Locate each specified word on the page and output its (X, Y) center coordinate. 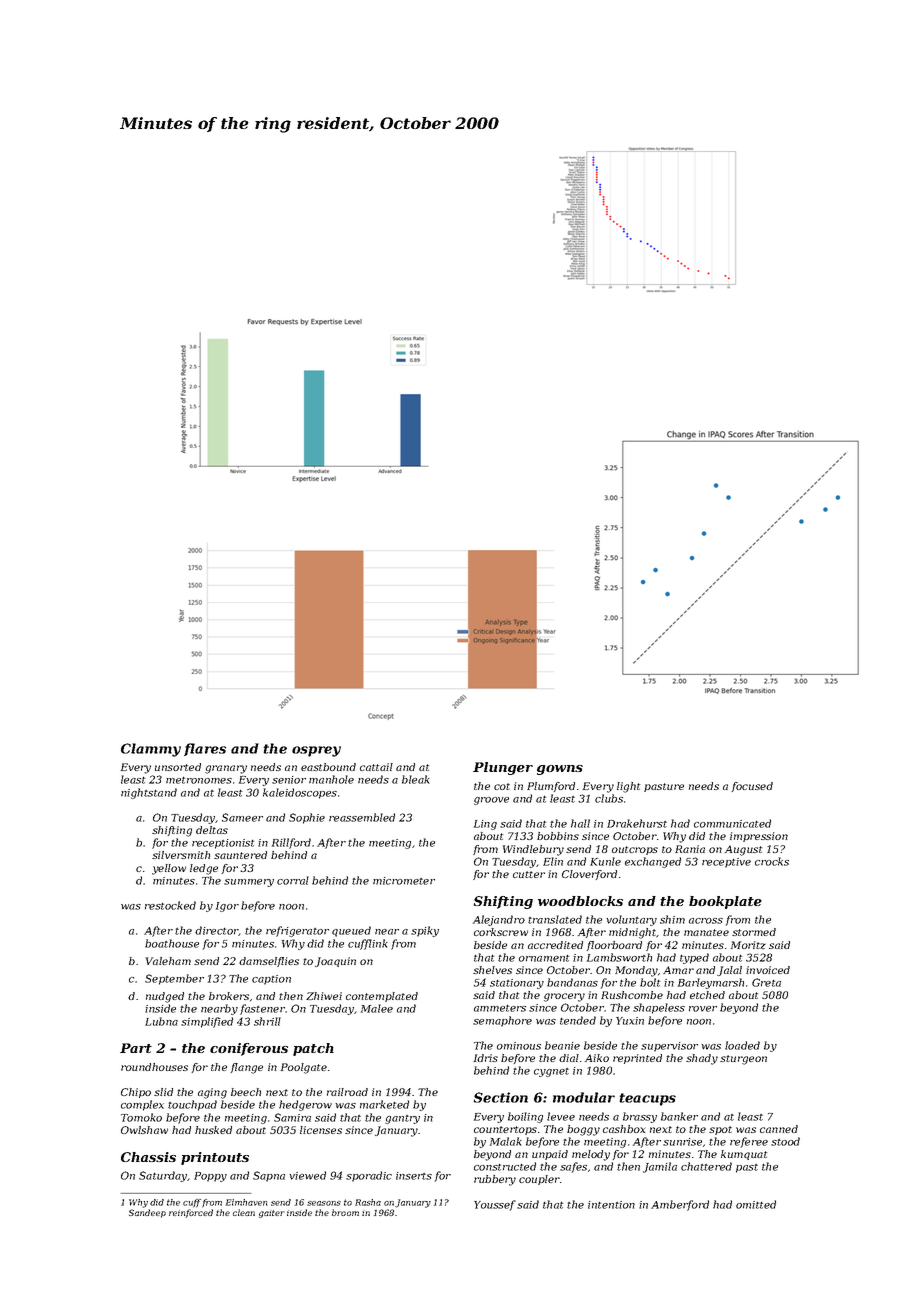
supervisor (669, 1047)
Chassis (148, 1157)
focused (752, 787)
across (706, 921)
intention (611, 1205)
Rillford (291, 843)
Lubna (161, 1021)
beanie (562, 1045)
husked (213, 1130)
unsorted (178, 767)
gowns (560, 770)
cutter (529, 874)
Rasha (368, 1202)
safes (573, 1167)
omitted (756, 1204)
